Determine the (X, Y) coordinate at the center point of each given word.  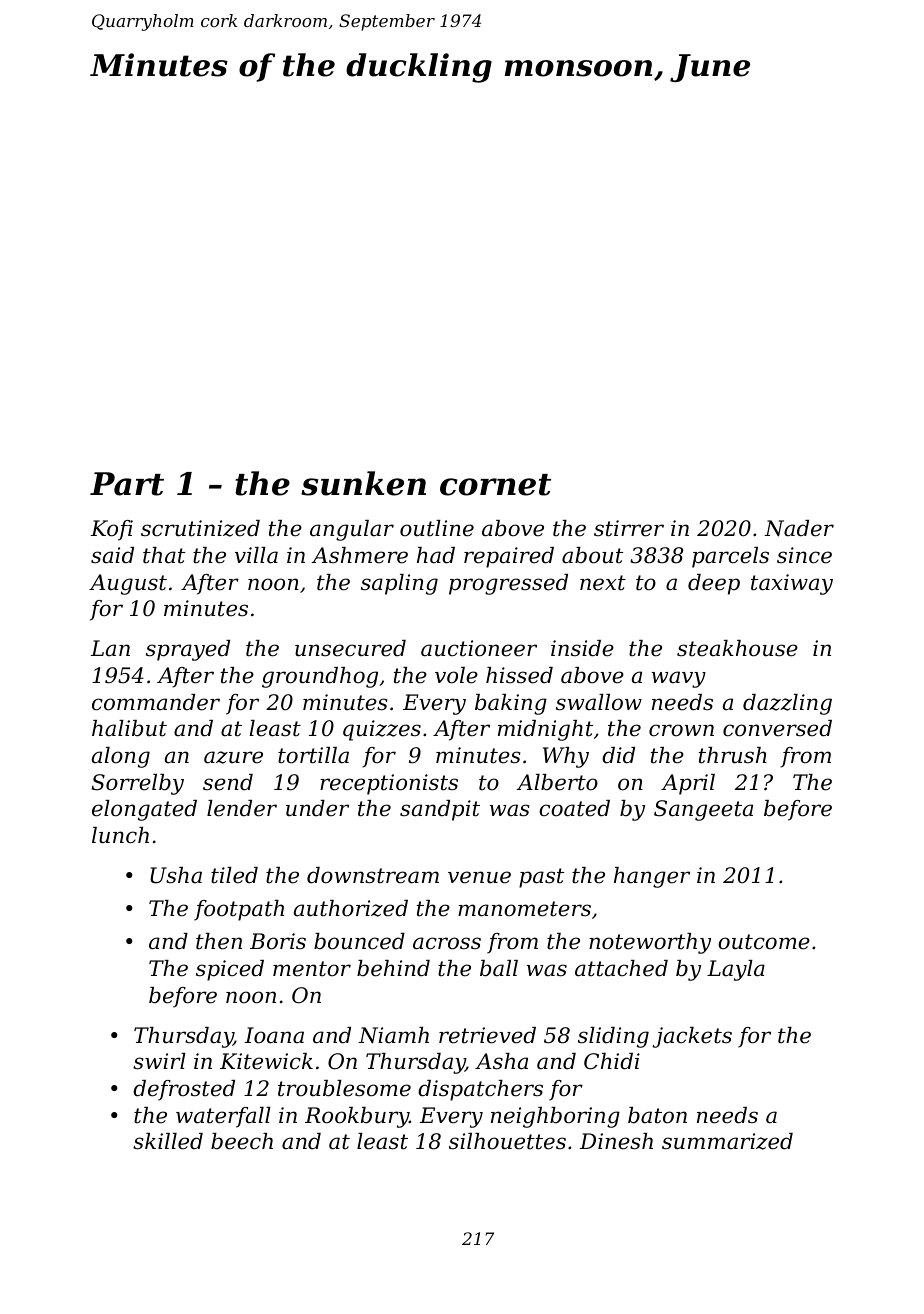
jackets (692, 1037)
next (603, 583)
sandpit (440, 810)
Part (127, 484)
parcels (730, 557)
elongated (144, 810)
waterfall (223, 1117)
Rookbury (357, 1117)
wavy (679, 679)
